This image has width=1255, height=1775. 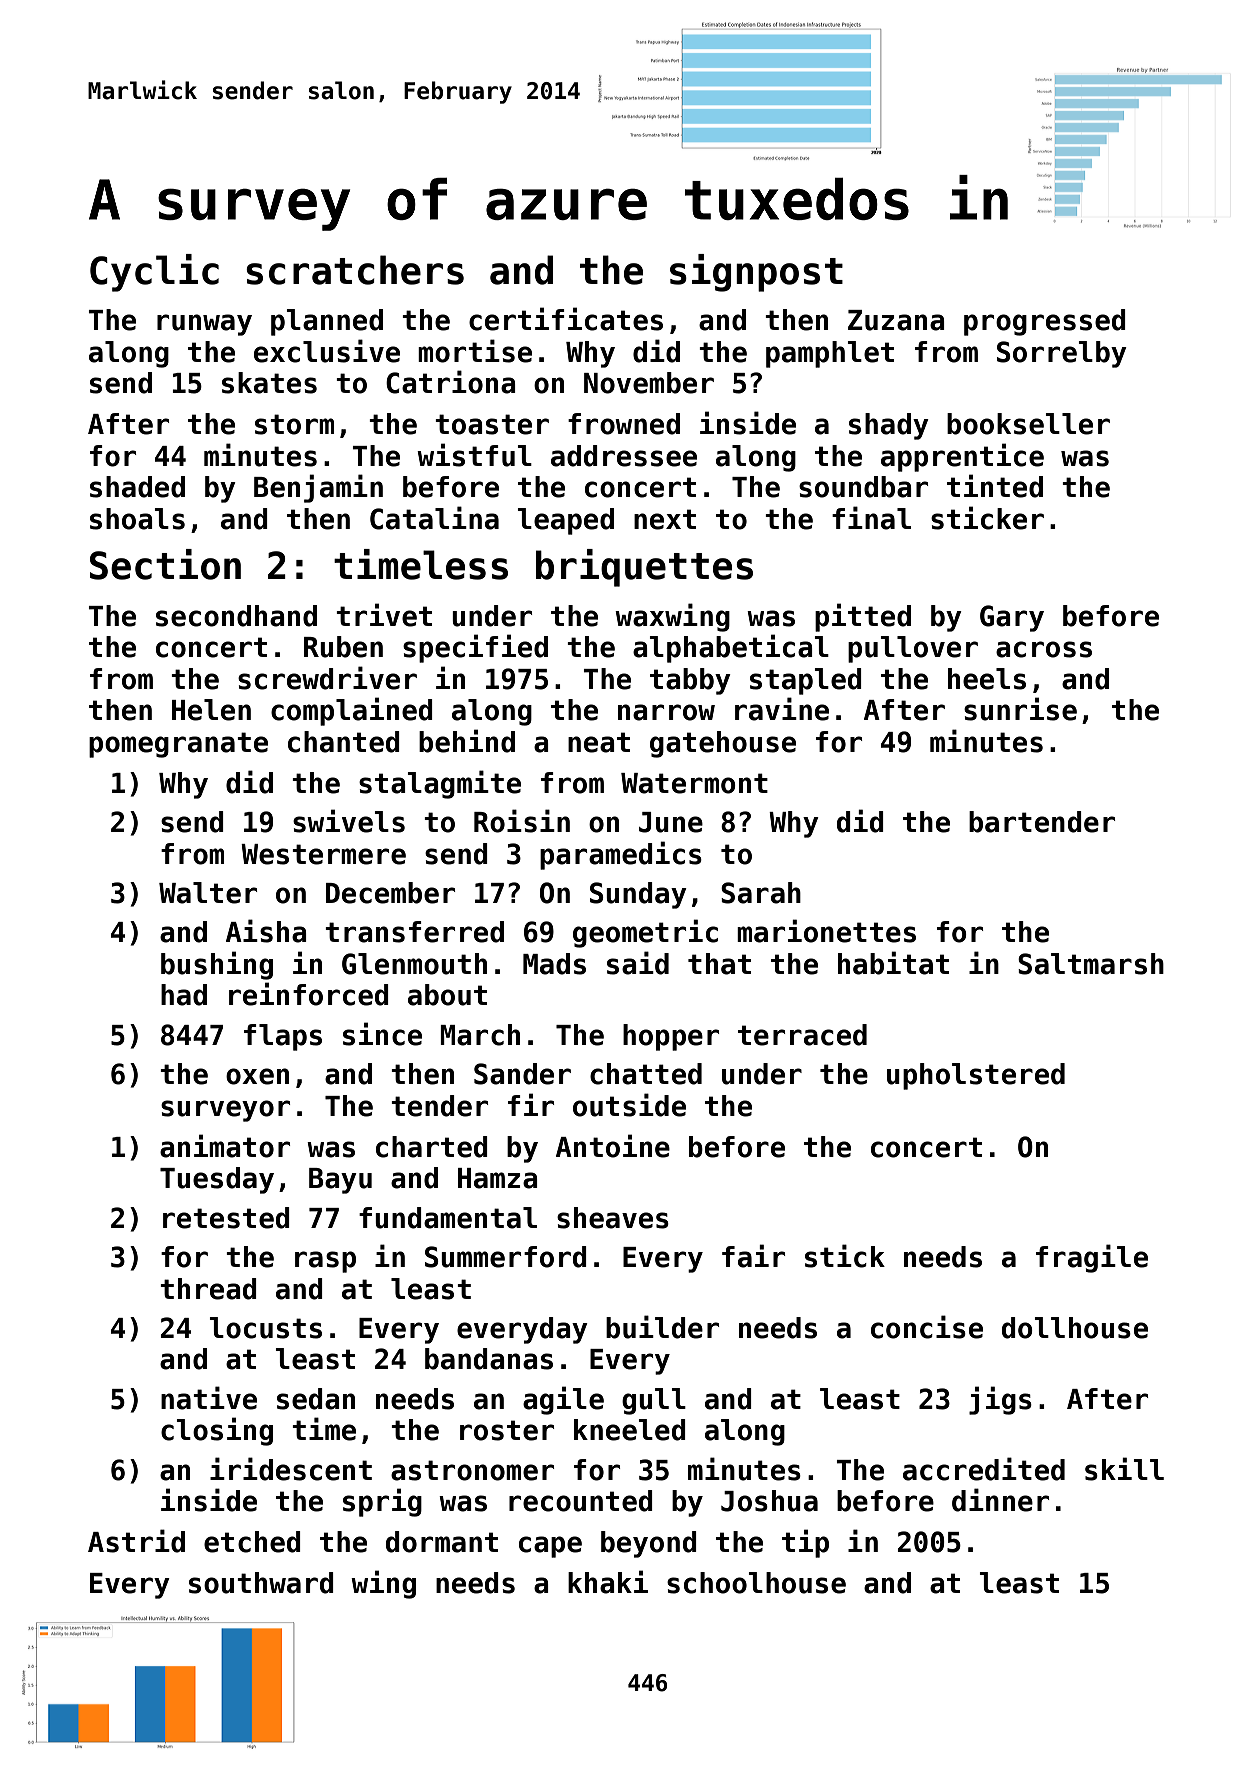 What do you see at coordinates (217, 1431) in the image?
I see `closing` at bounding box center [217, 1431].
